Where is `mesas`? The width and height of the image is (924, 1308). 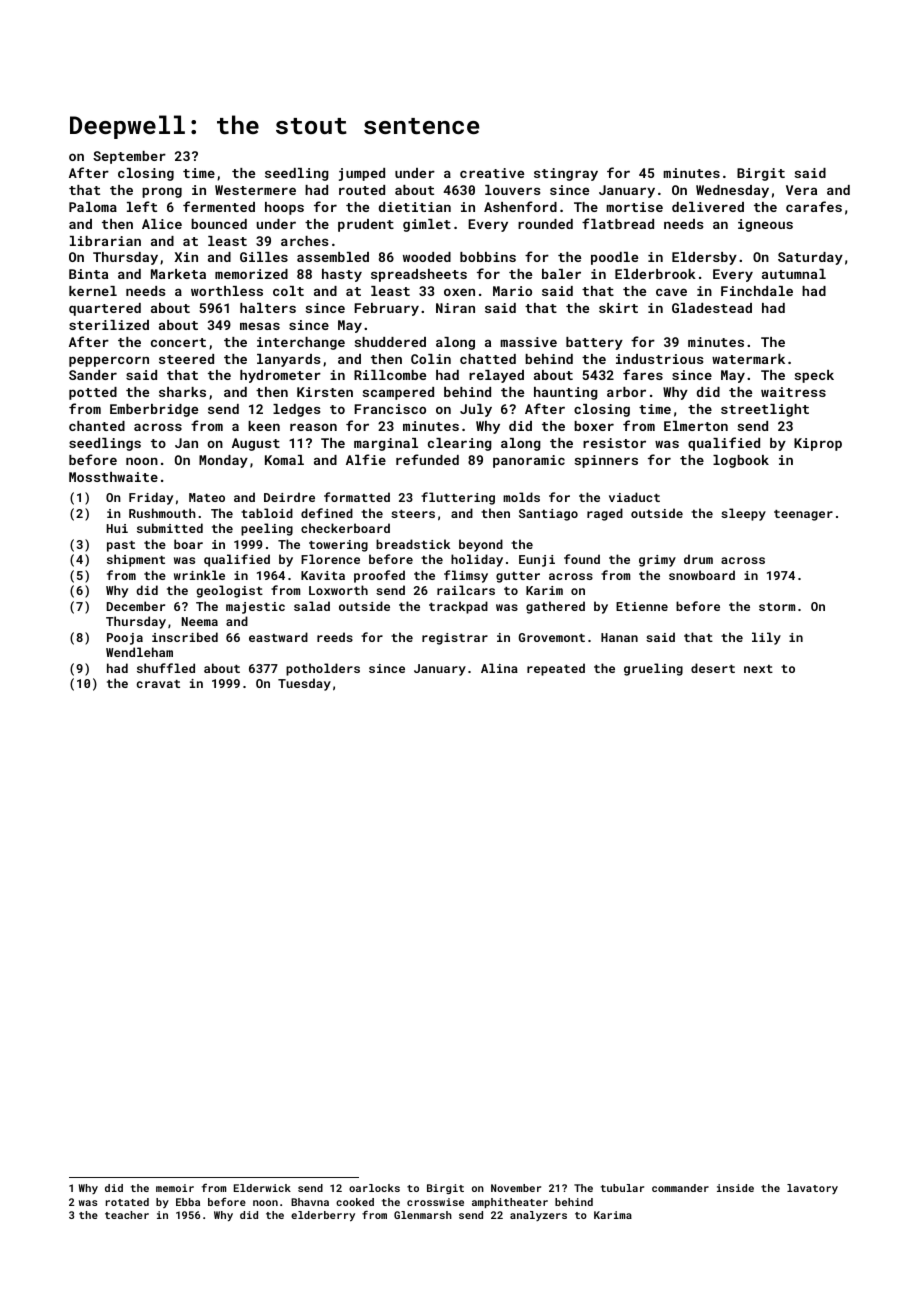 mesas is located at coordinates (260, 326).
